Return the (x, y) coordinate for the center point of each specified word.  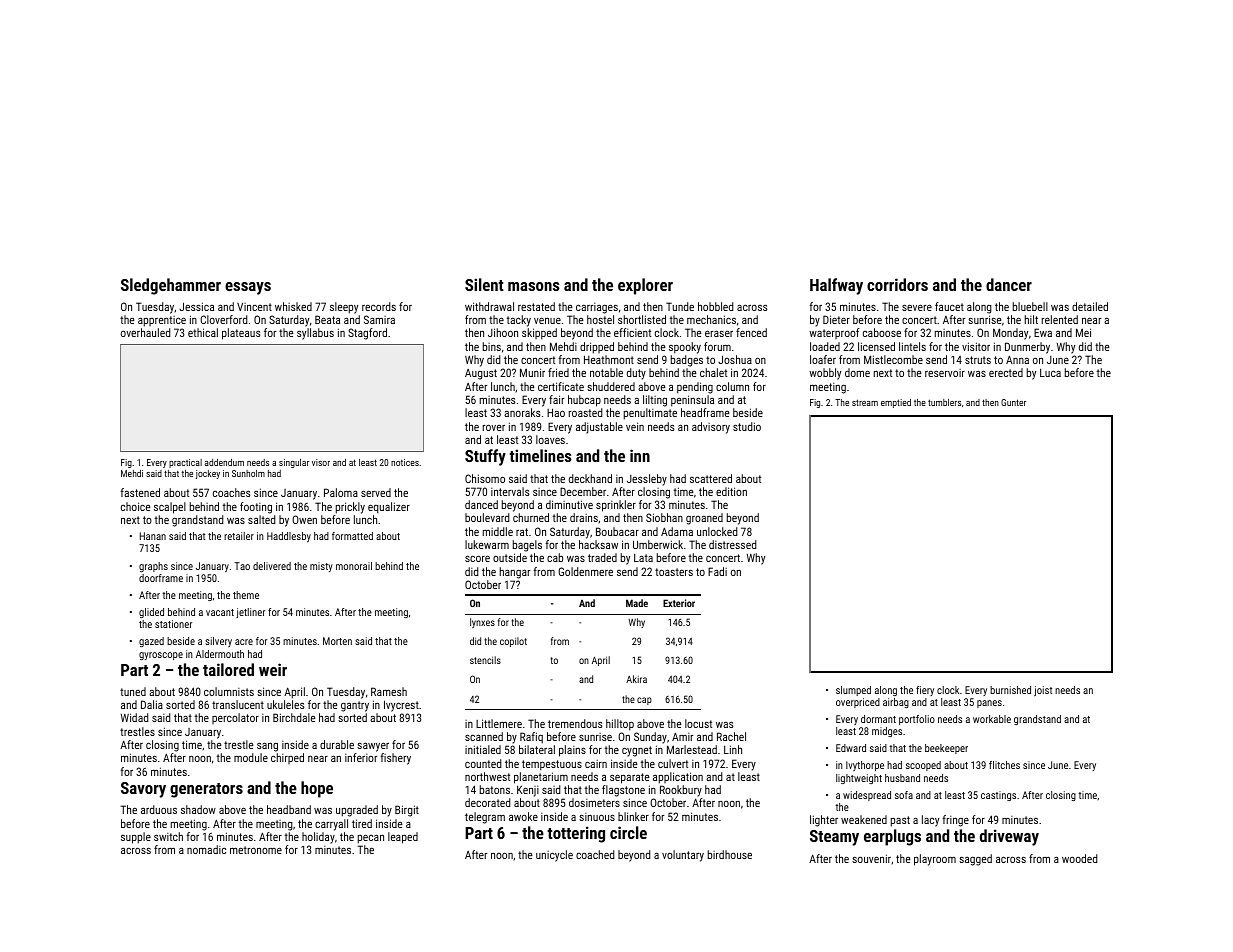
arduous (159, 809)
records (379, 306)
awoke (523, 816)
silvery (218, 642)
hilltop (620, 725)
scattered (711, 478)
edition (731, 491)
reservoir (945, 373)
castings (998, 796)
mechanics (711, 319)
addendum (224, 462)
